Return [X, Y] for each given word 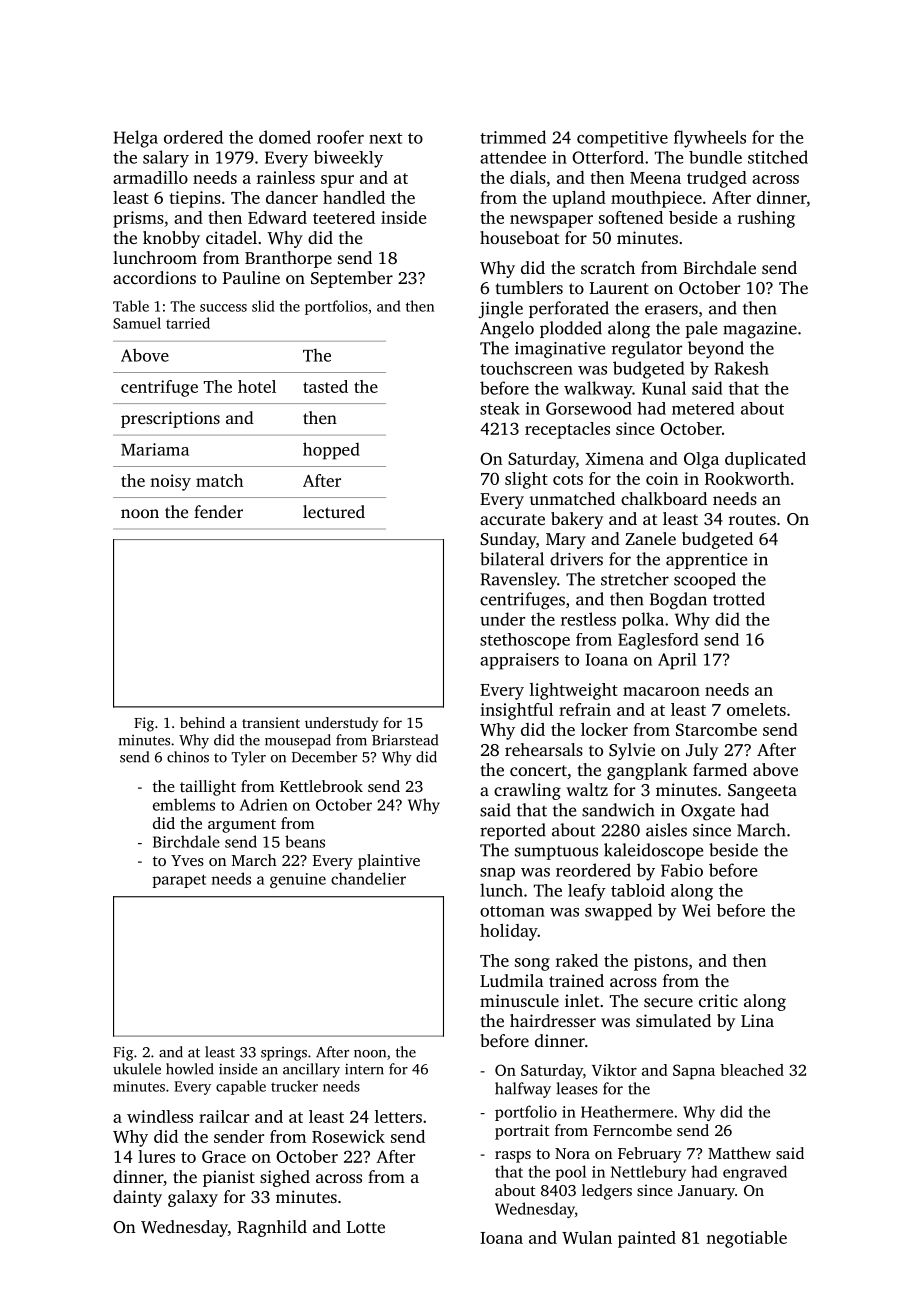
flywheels [710, 139]
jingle [500, 309]
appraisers [519, 661]
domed [285, 137]
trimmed [513, 137]
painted [647, 1239]
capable [241, 1087]
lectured [334, 511]
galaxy [193, 1198]
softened [631, 217]
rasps [513, 1157]
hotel [257, 386]
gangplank [647, 771]
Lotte [366, 1227]
